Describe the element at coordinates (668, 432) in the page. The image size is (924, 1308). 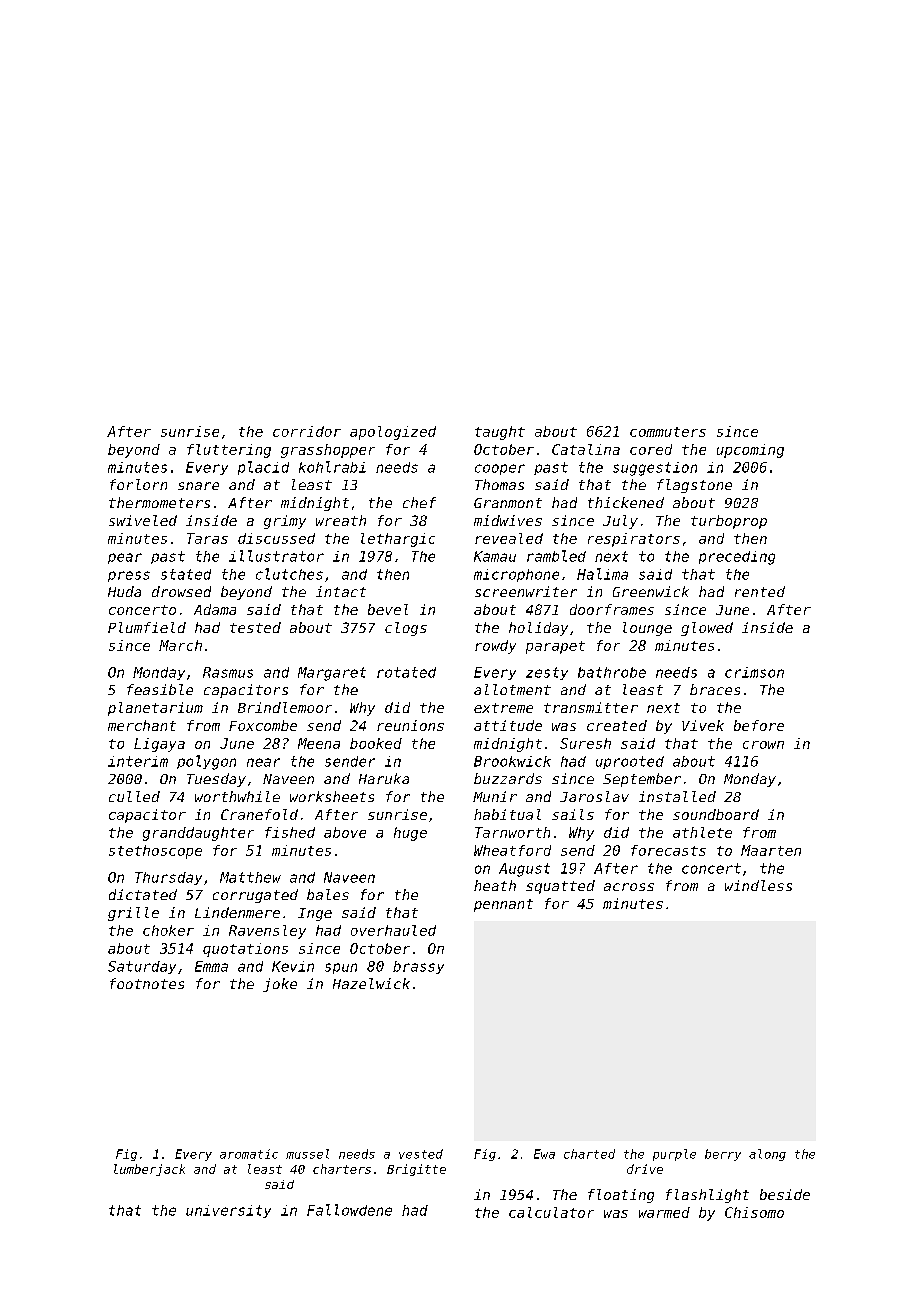
I see `commuters` at that location.
